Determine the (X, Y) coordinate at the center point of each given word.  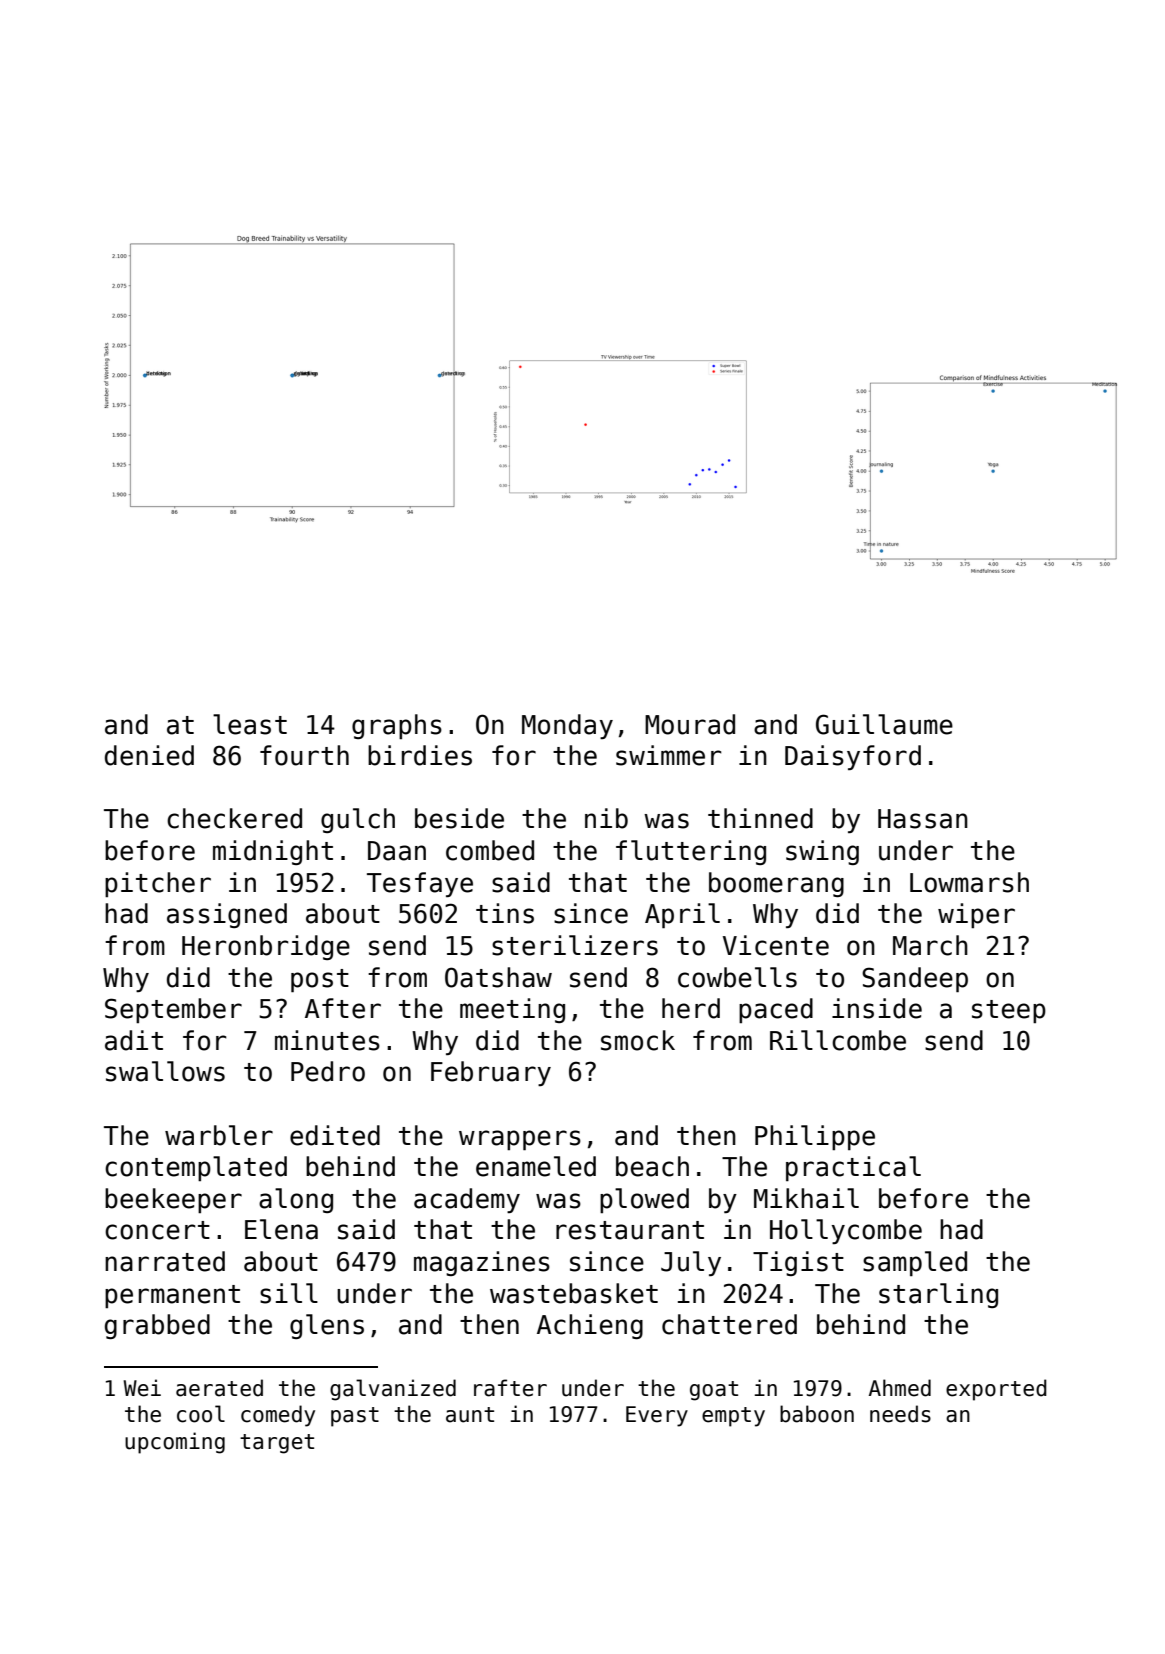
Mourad (690, 724)
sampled (915, 1263)
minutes (327, 1040)
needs (900, 1414)
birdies (420, 755)
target (277, 1444)
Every (657, 1416)
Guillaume (884, 724)
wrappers (520, 1140)
